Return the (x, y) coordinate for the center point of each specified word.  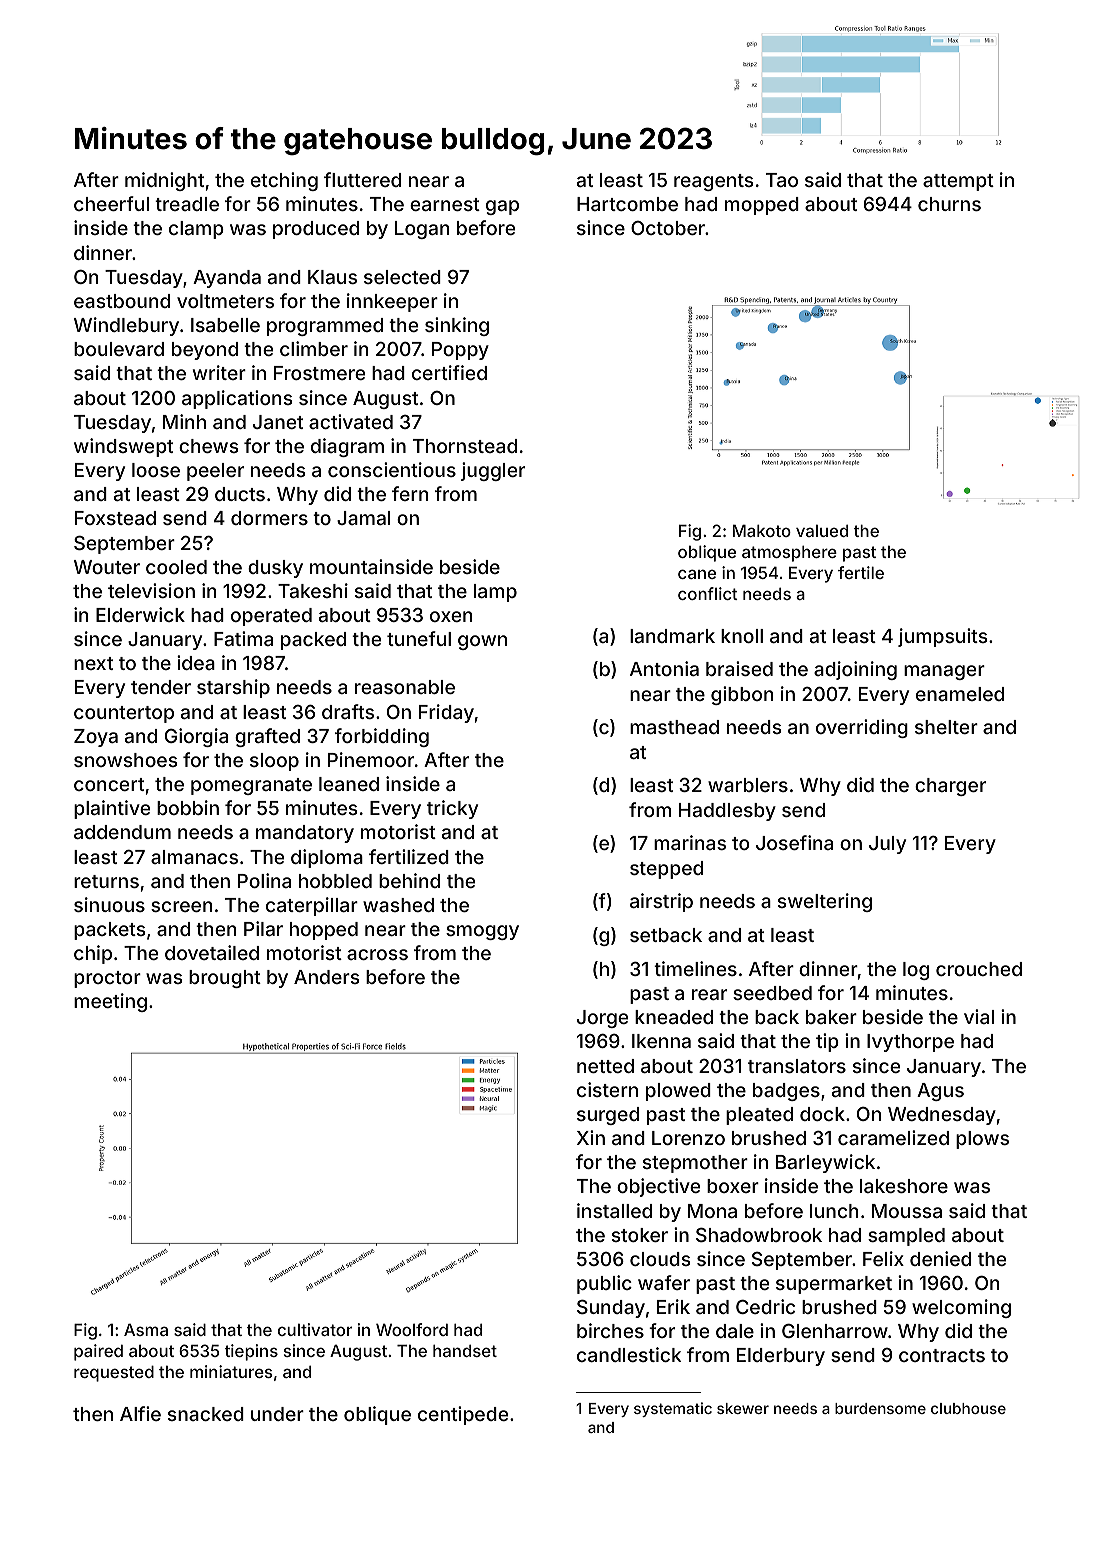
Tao (782, 180)
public (604, 1284)
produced (316, 230)
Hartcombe (627, 204)
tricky (452, 809)
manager (944, 672)
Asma (146, 1330)
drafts (348, 711)
